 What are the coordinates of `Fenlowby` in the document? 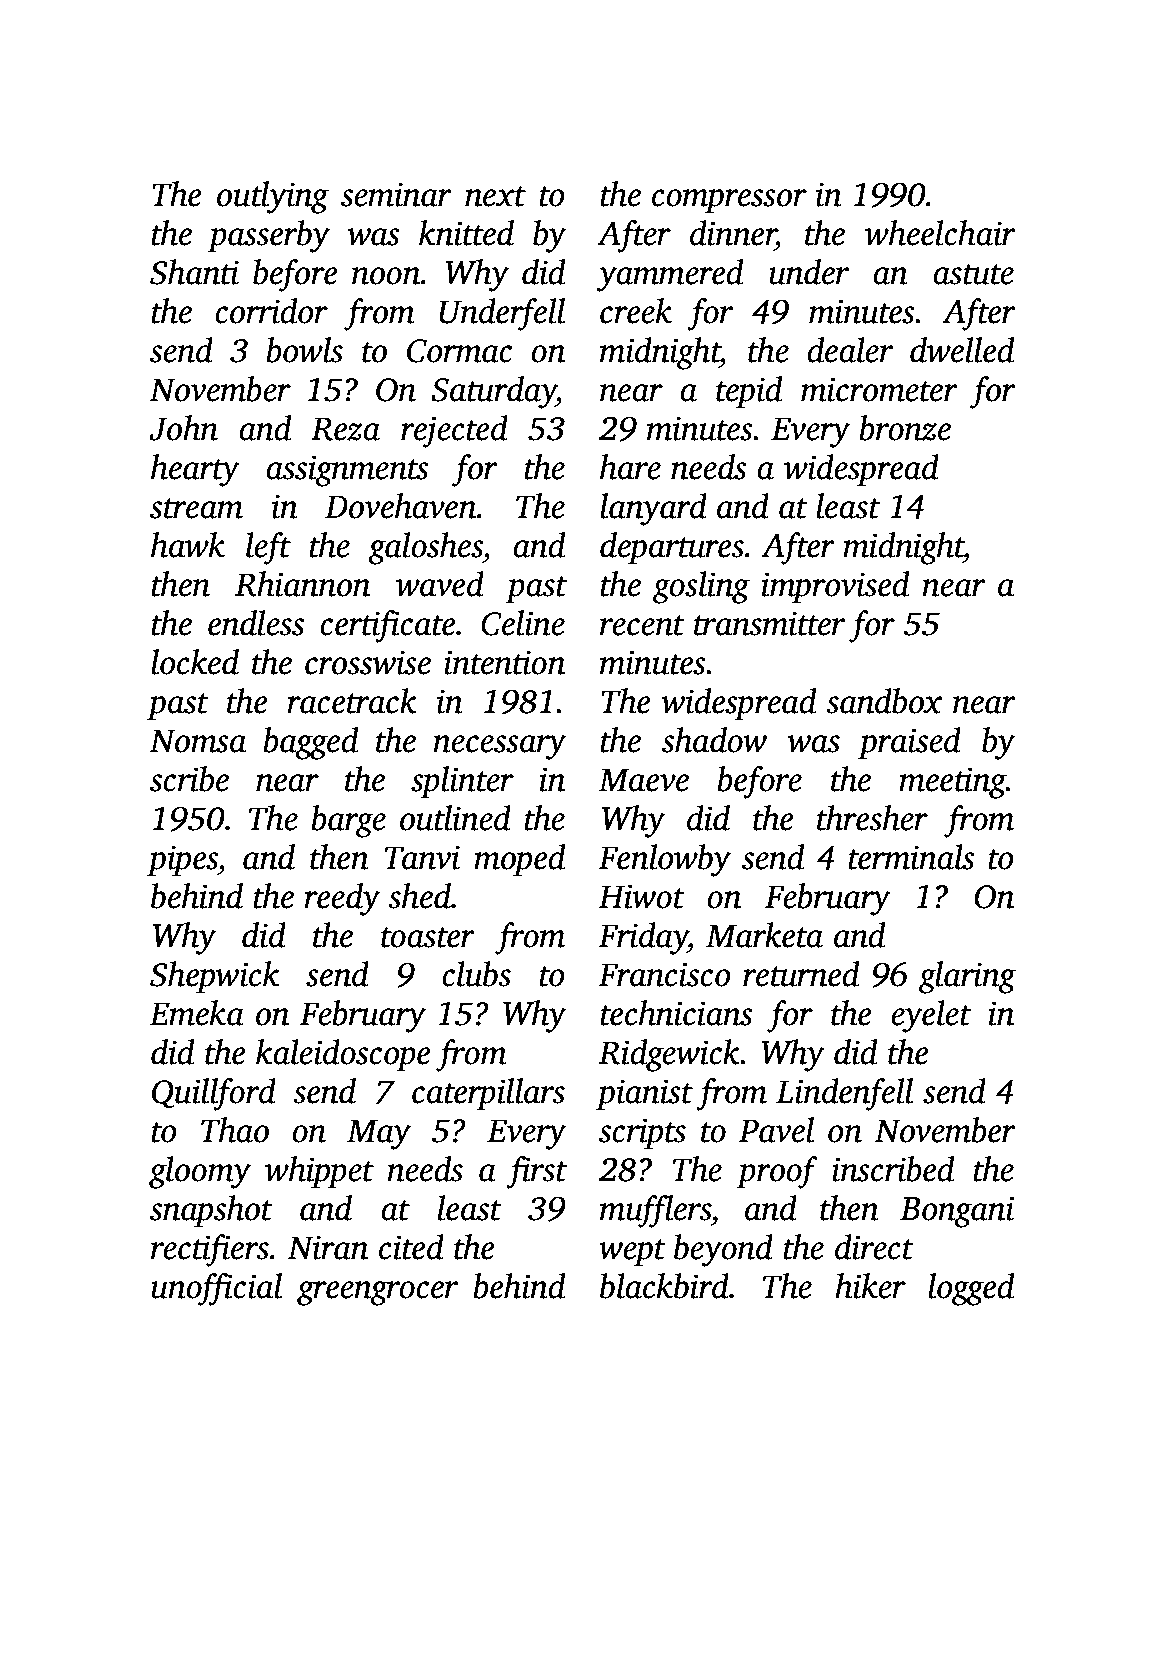 It's located at (664, 860).
